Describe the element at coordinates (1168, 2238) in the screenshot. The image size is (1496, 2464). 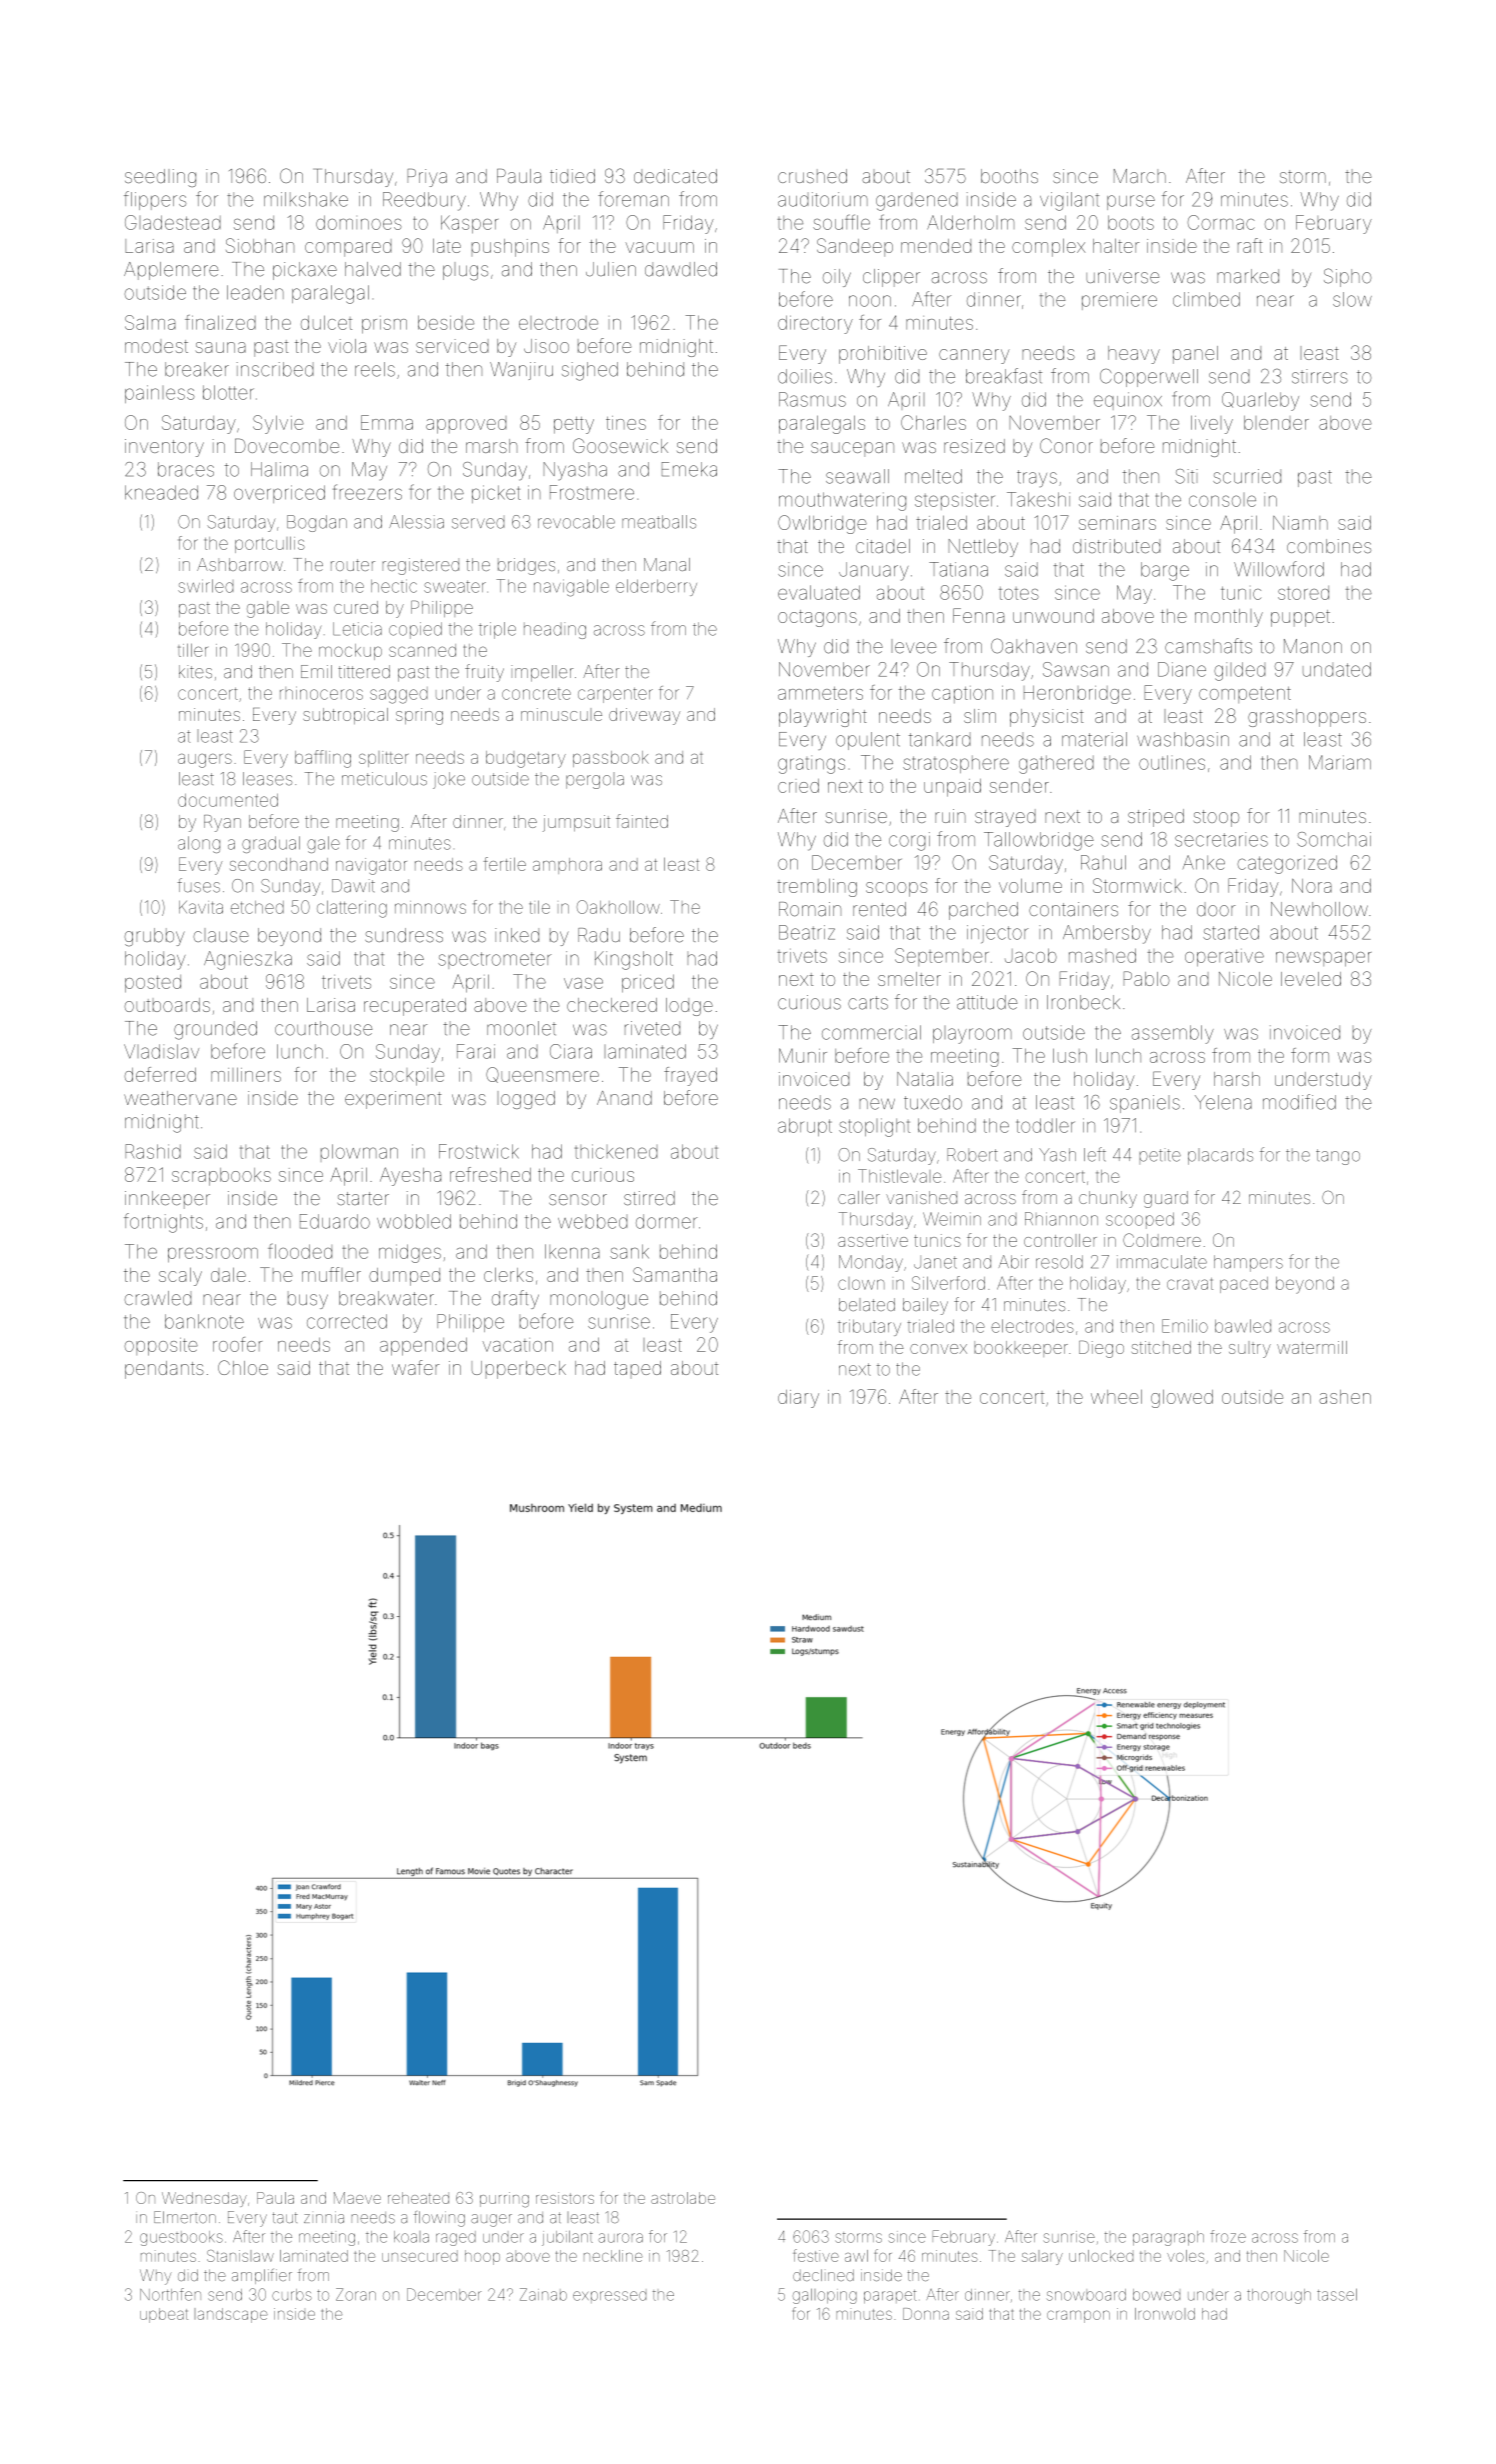
I see `paragraph` at that location.
